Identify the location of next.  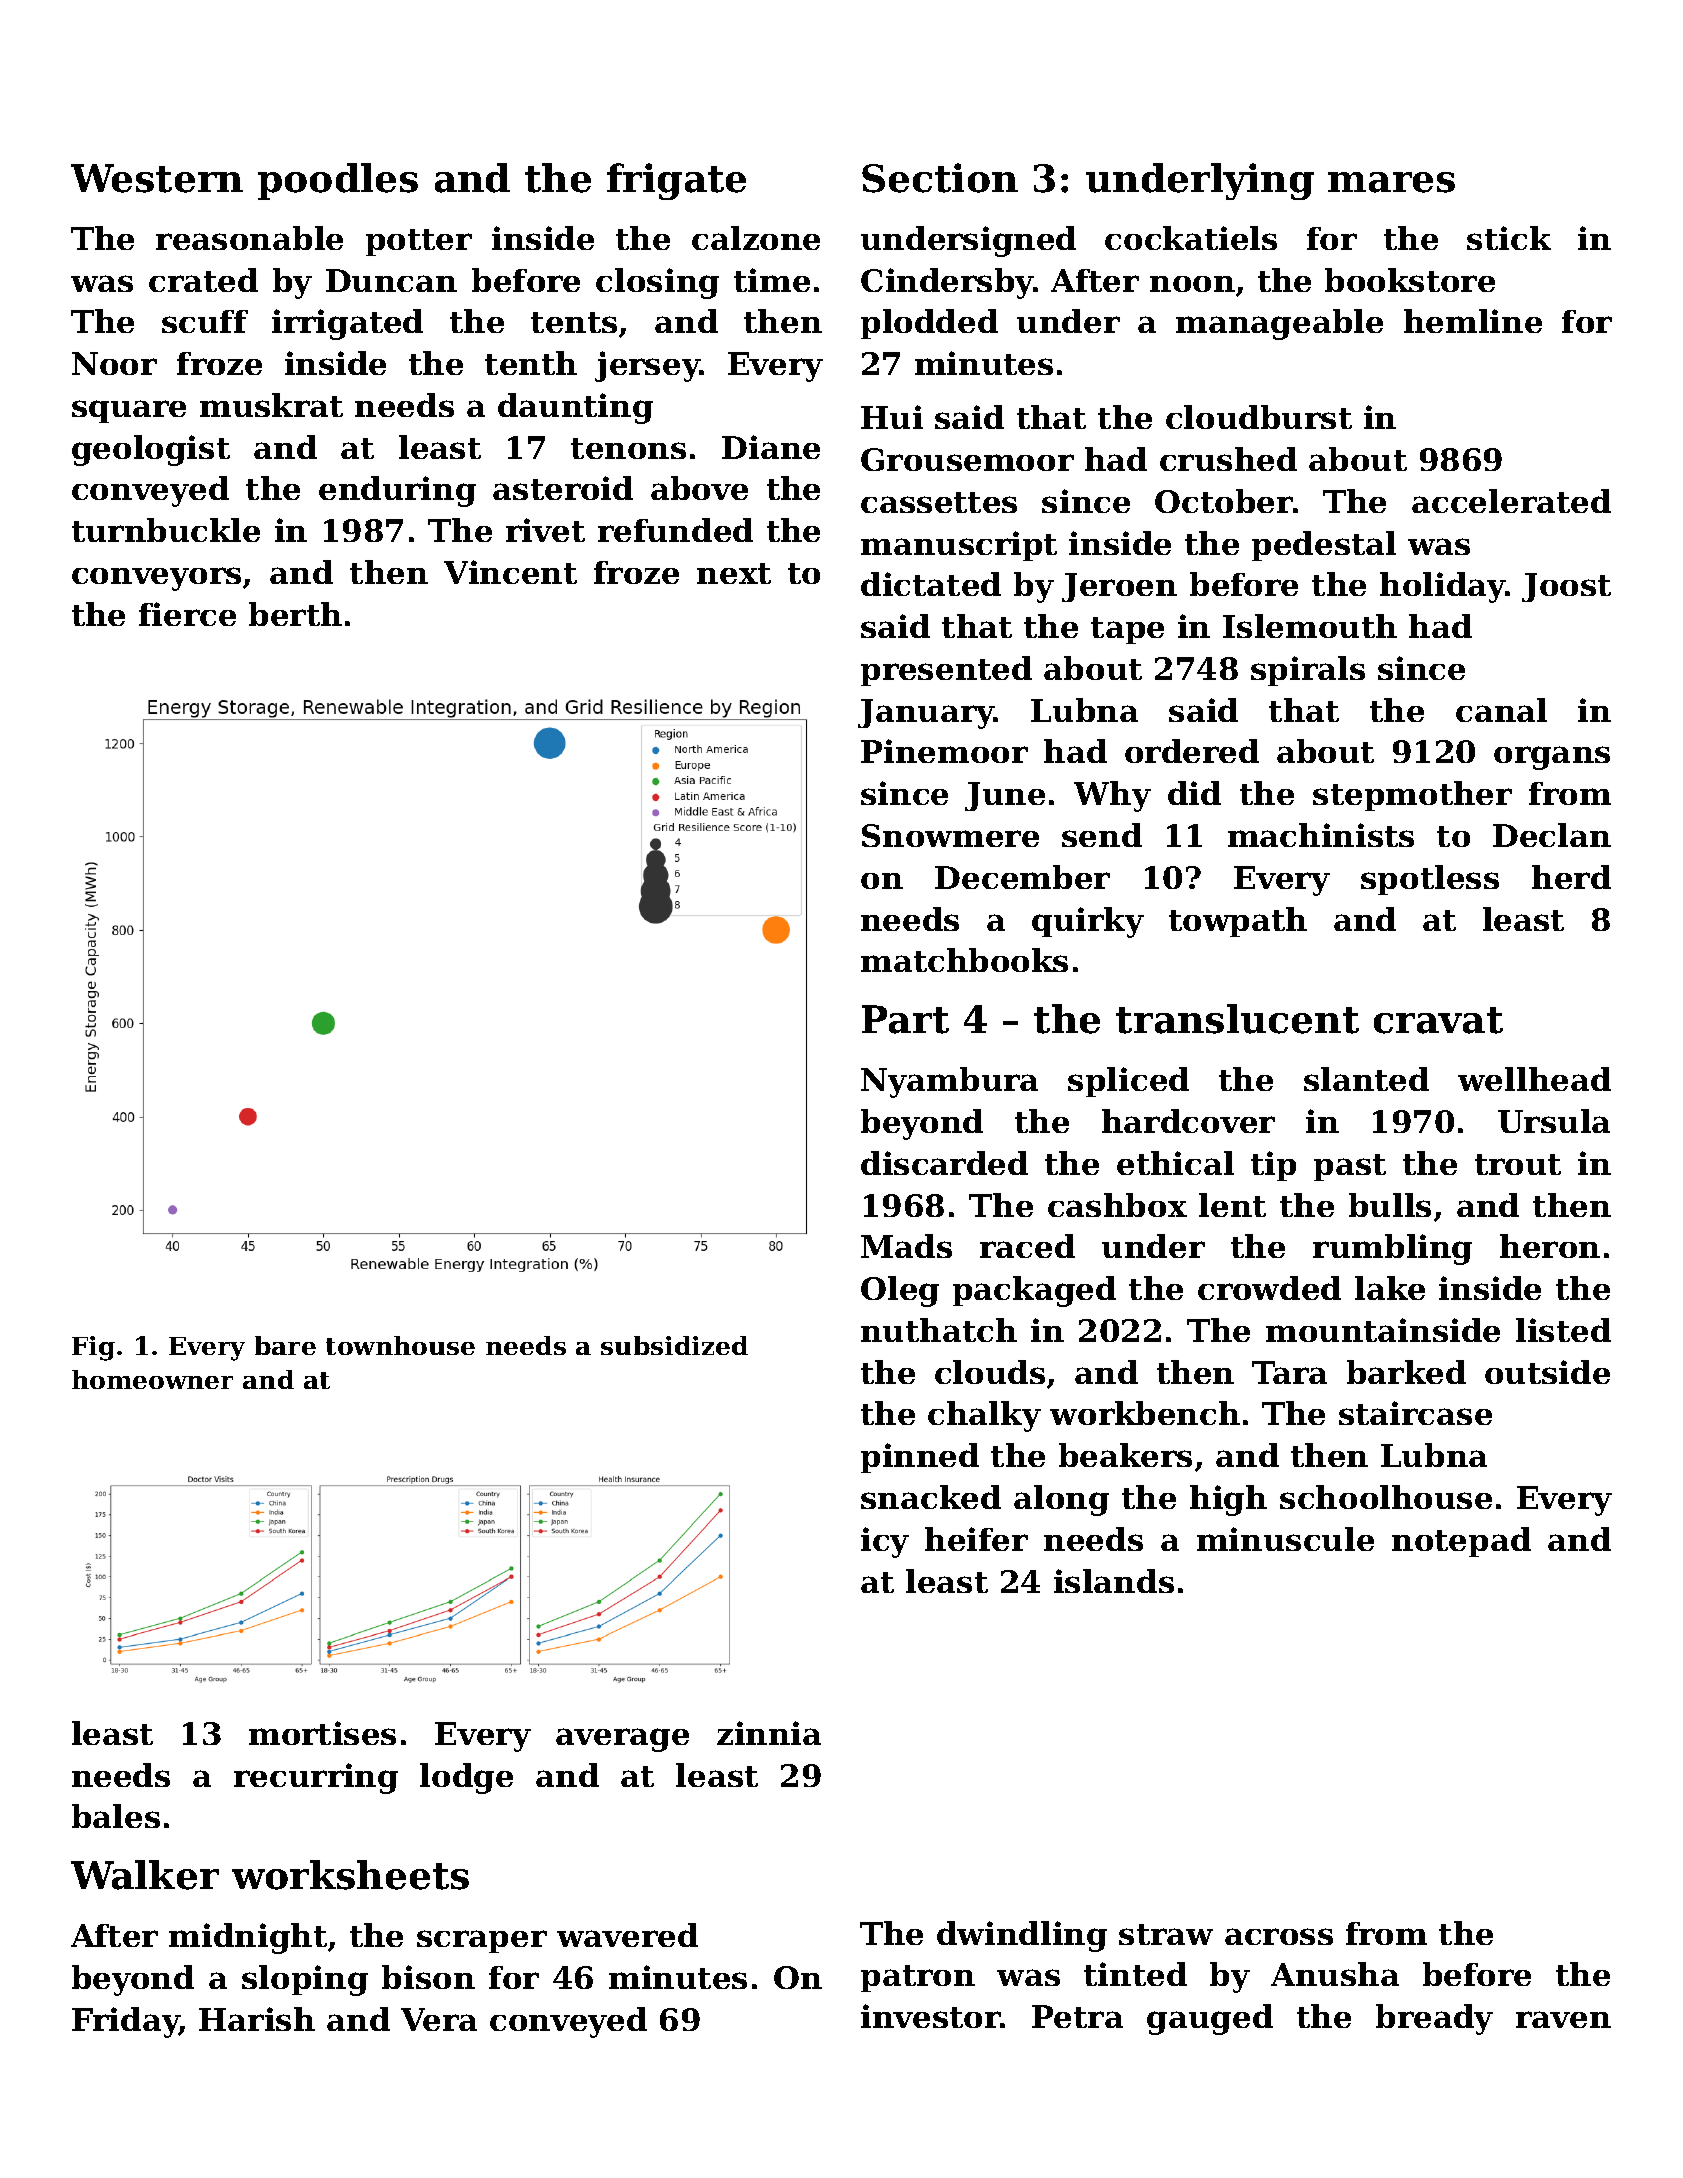
(734, 573).
